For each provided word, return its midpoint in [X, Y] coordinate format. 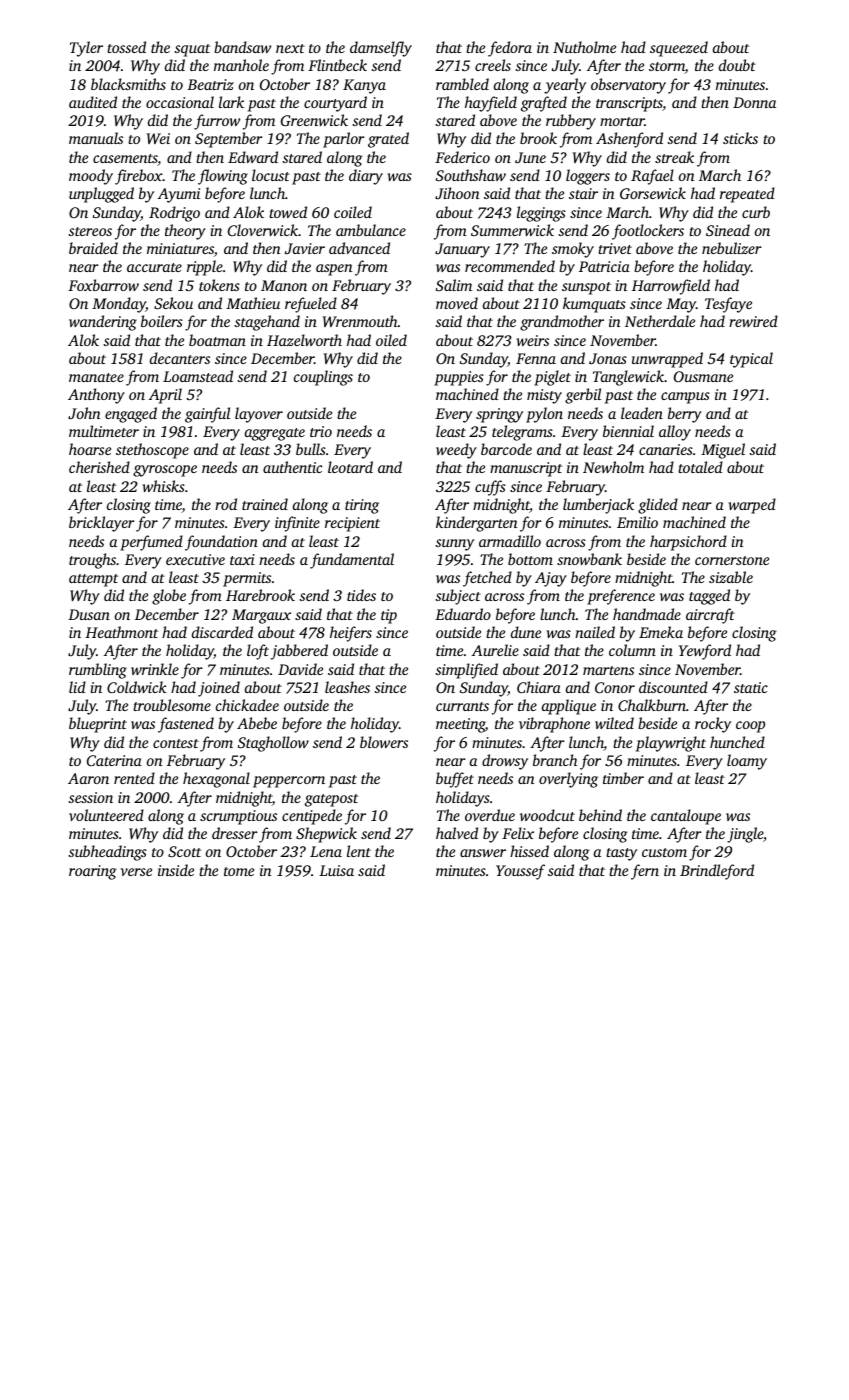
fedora [510, 49]
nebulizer [732, 248]
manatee [96, 377]
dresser [235, 833]
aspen [334, 270]
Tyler [86, 49]
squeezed [679, 49]
